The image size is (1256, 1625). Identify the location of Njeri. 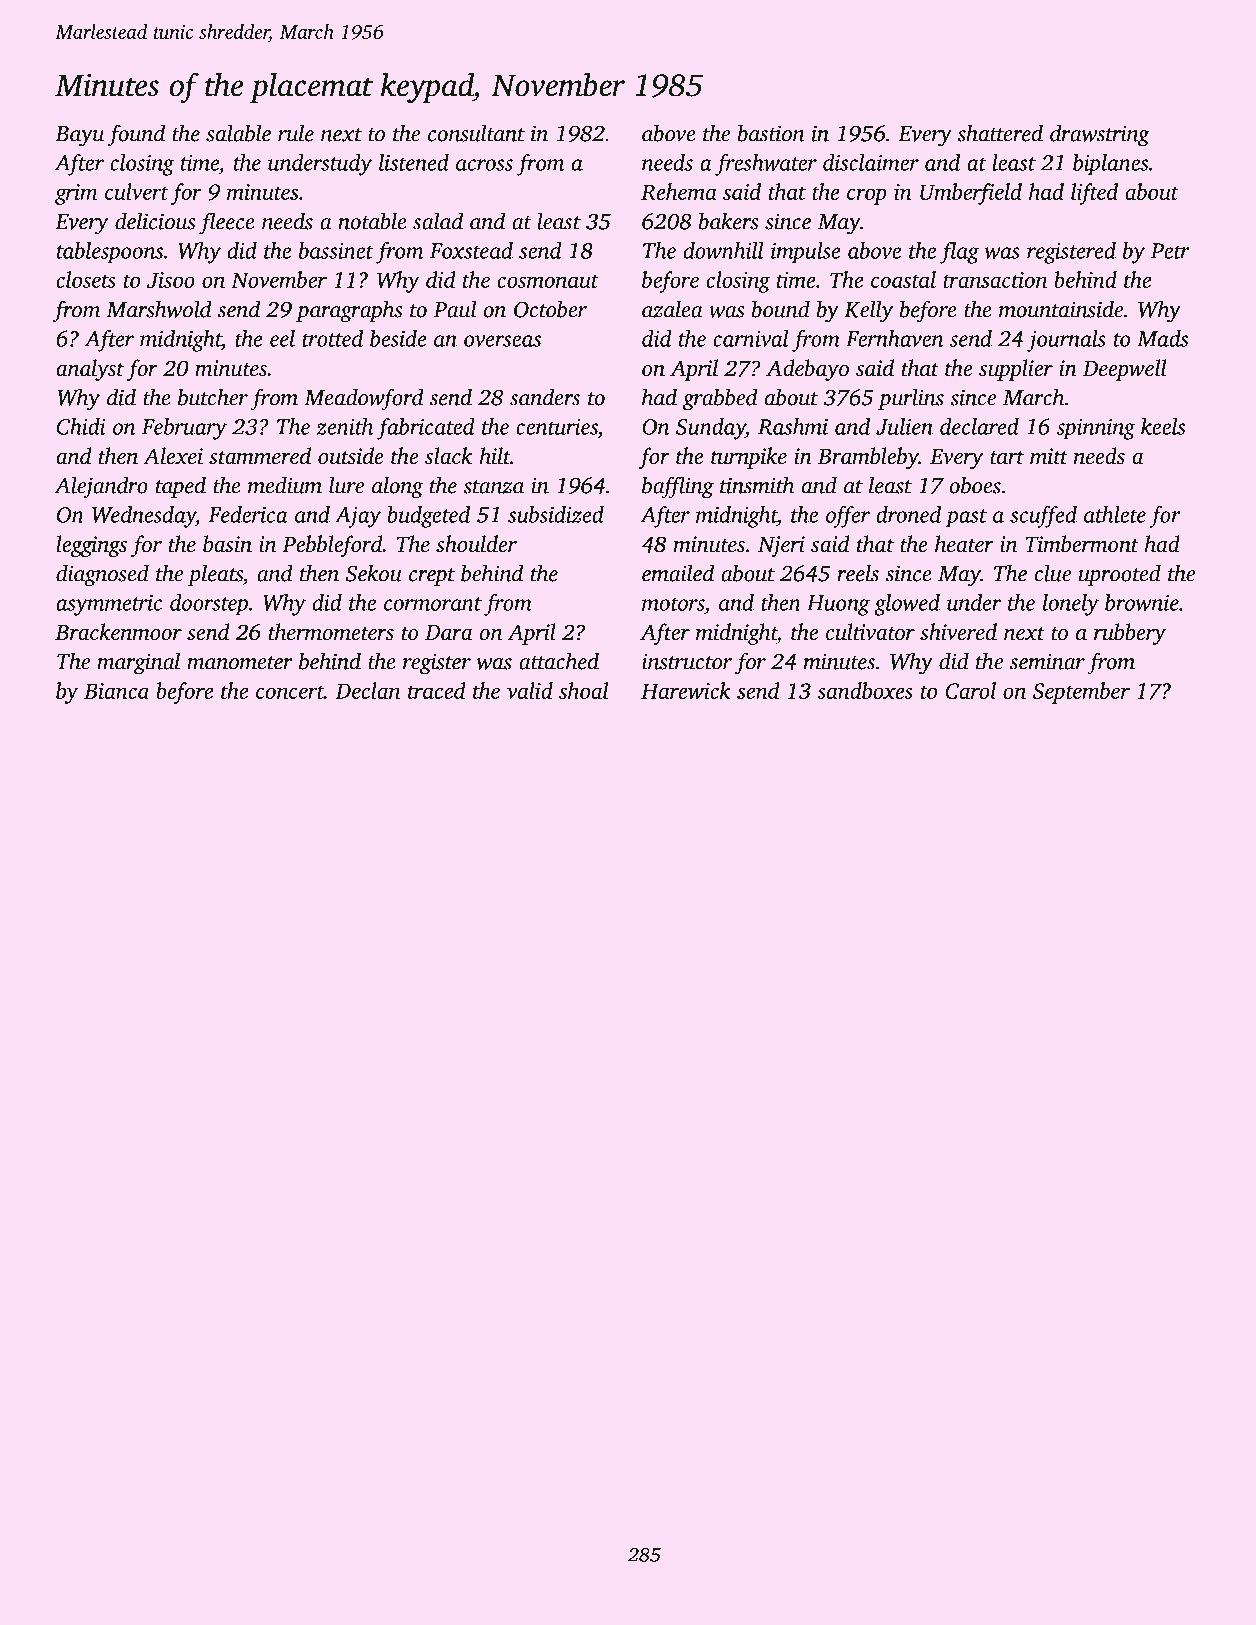
(781, 546).
